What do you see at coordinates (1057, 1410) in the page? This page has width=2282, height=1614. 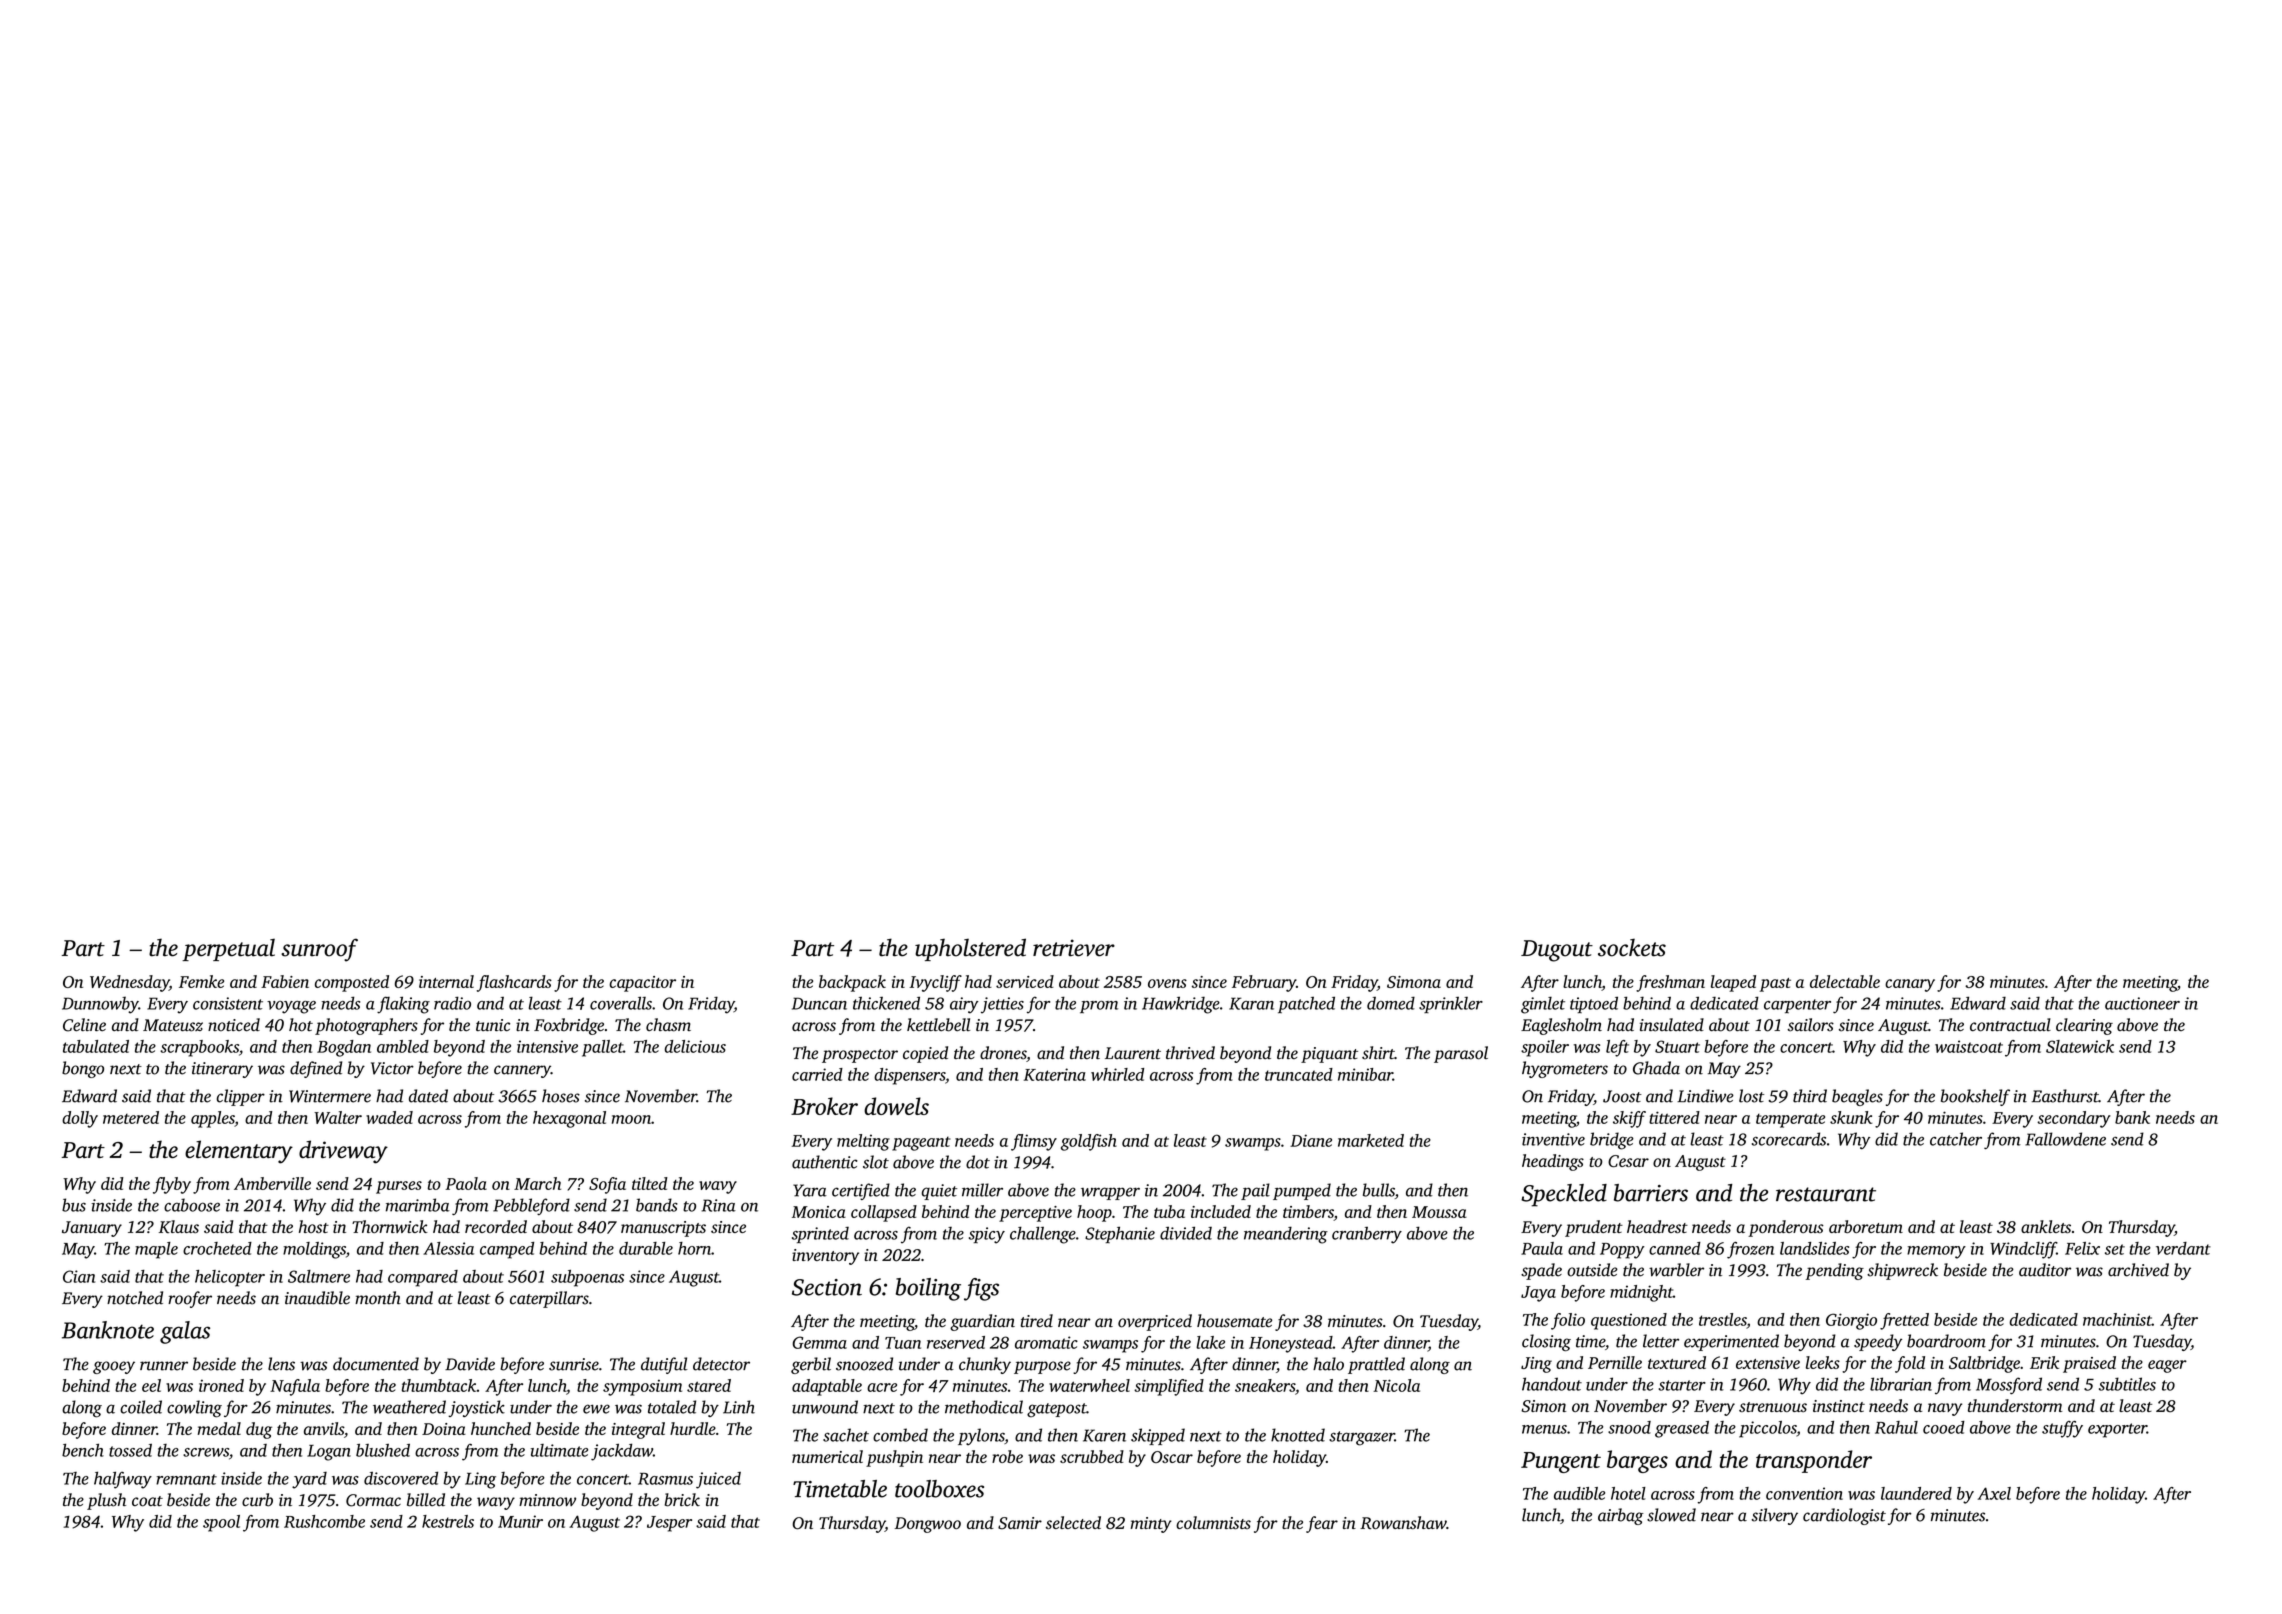 I see `gatepost` at bounding box center [1057, 1410].
